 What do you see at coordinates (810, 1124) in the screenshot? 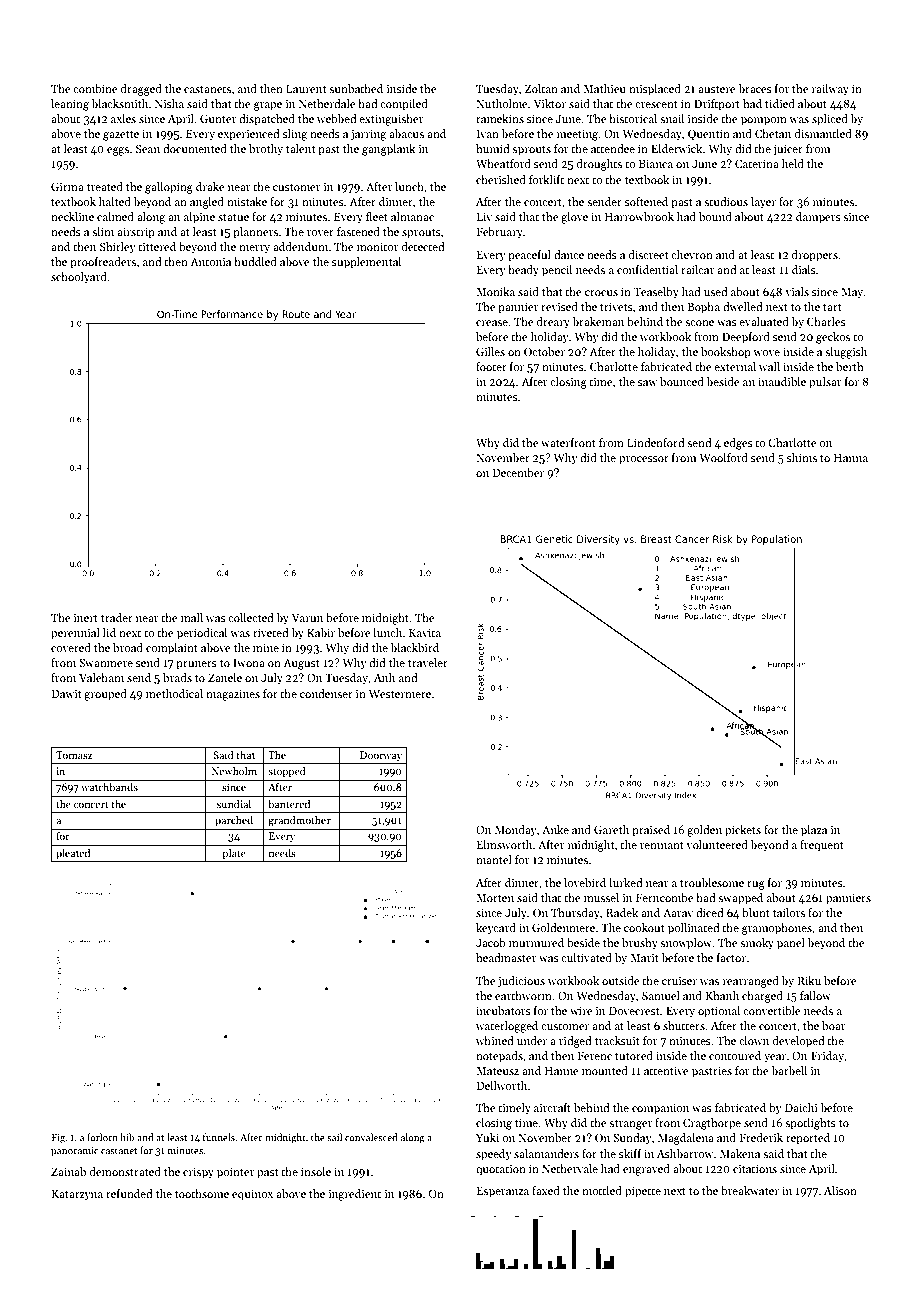
I see `spotlights` at bounding box center [810, 1124].
